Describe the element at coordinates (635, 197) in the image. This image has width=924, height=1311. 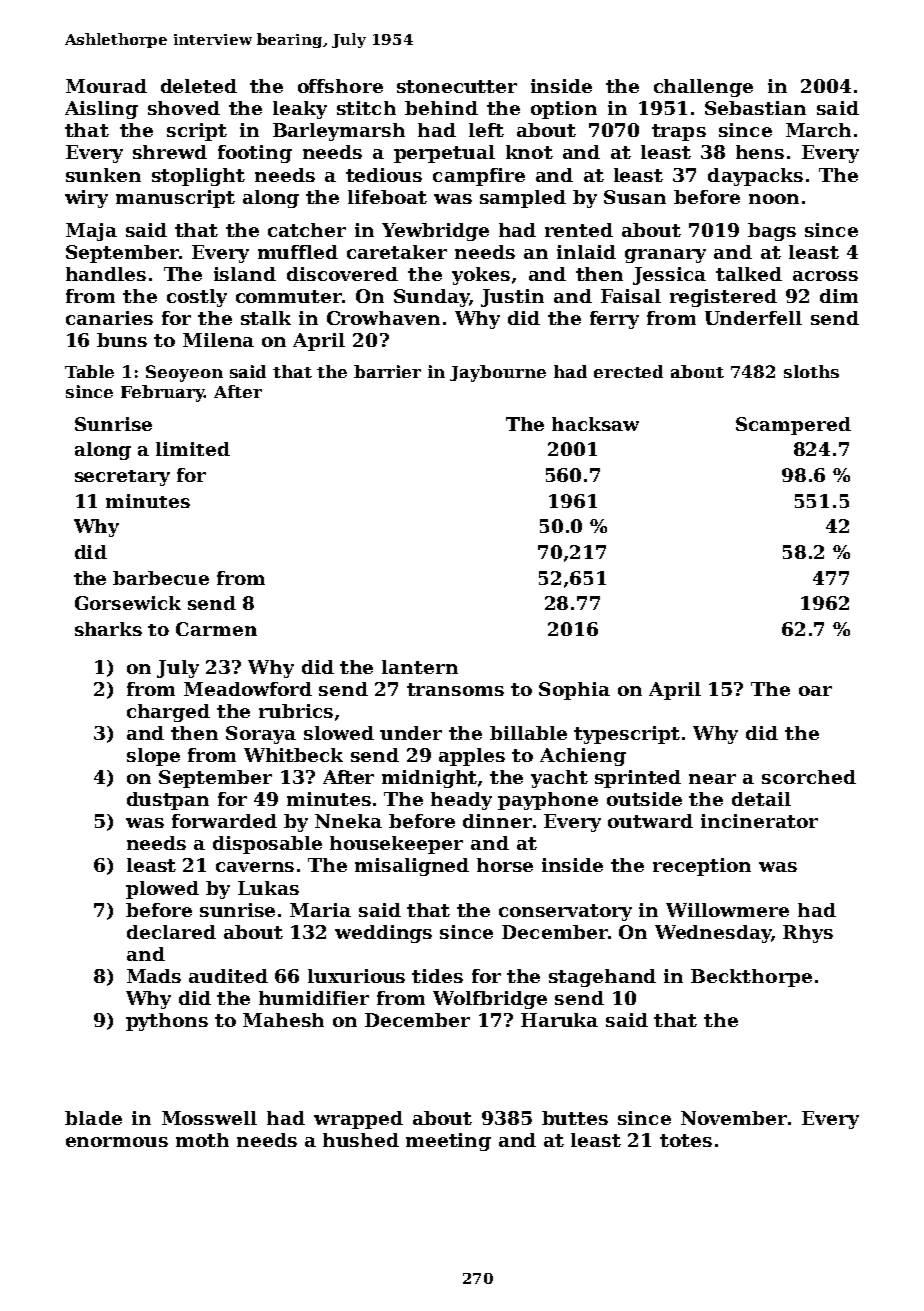
I see `Susan` at that location.
